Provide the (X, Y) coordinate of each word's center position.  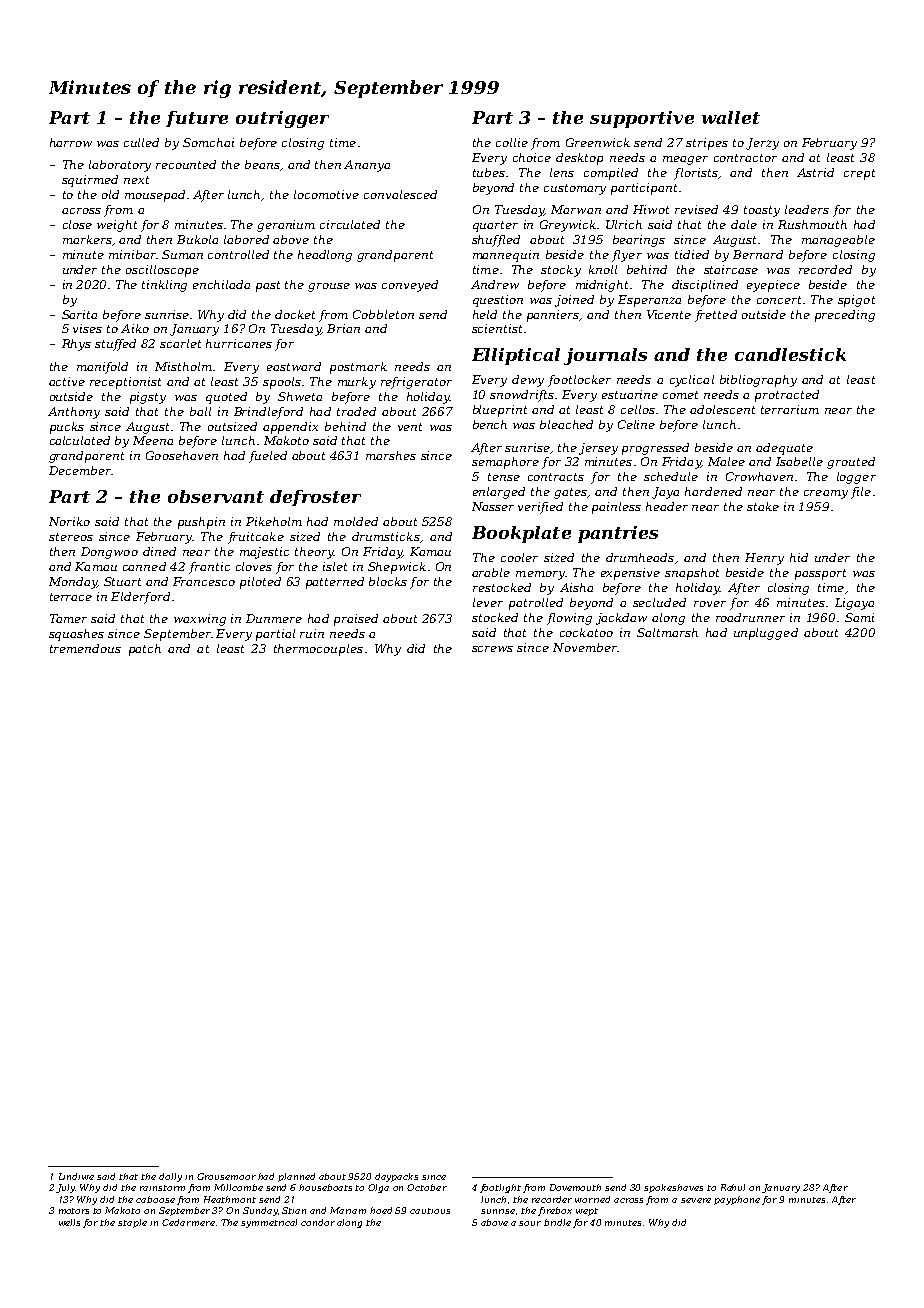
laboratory (120, 166)
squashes (76, 635)
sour (530, 1223)
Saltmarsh (667, 632)
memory (540, 575)
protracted (787, 396)
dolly (170, 1177)
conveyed (410, 286)
